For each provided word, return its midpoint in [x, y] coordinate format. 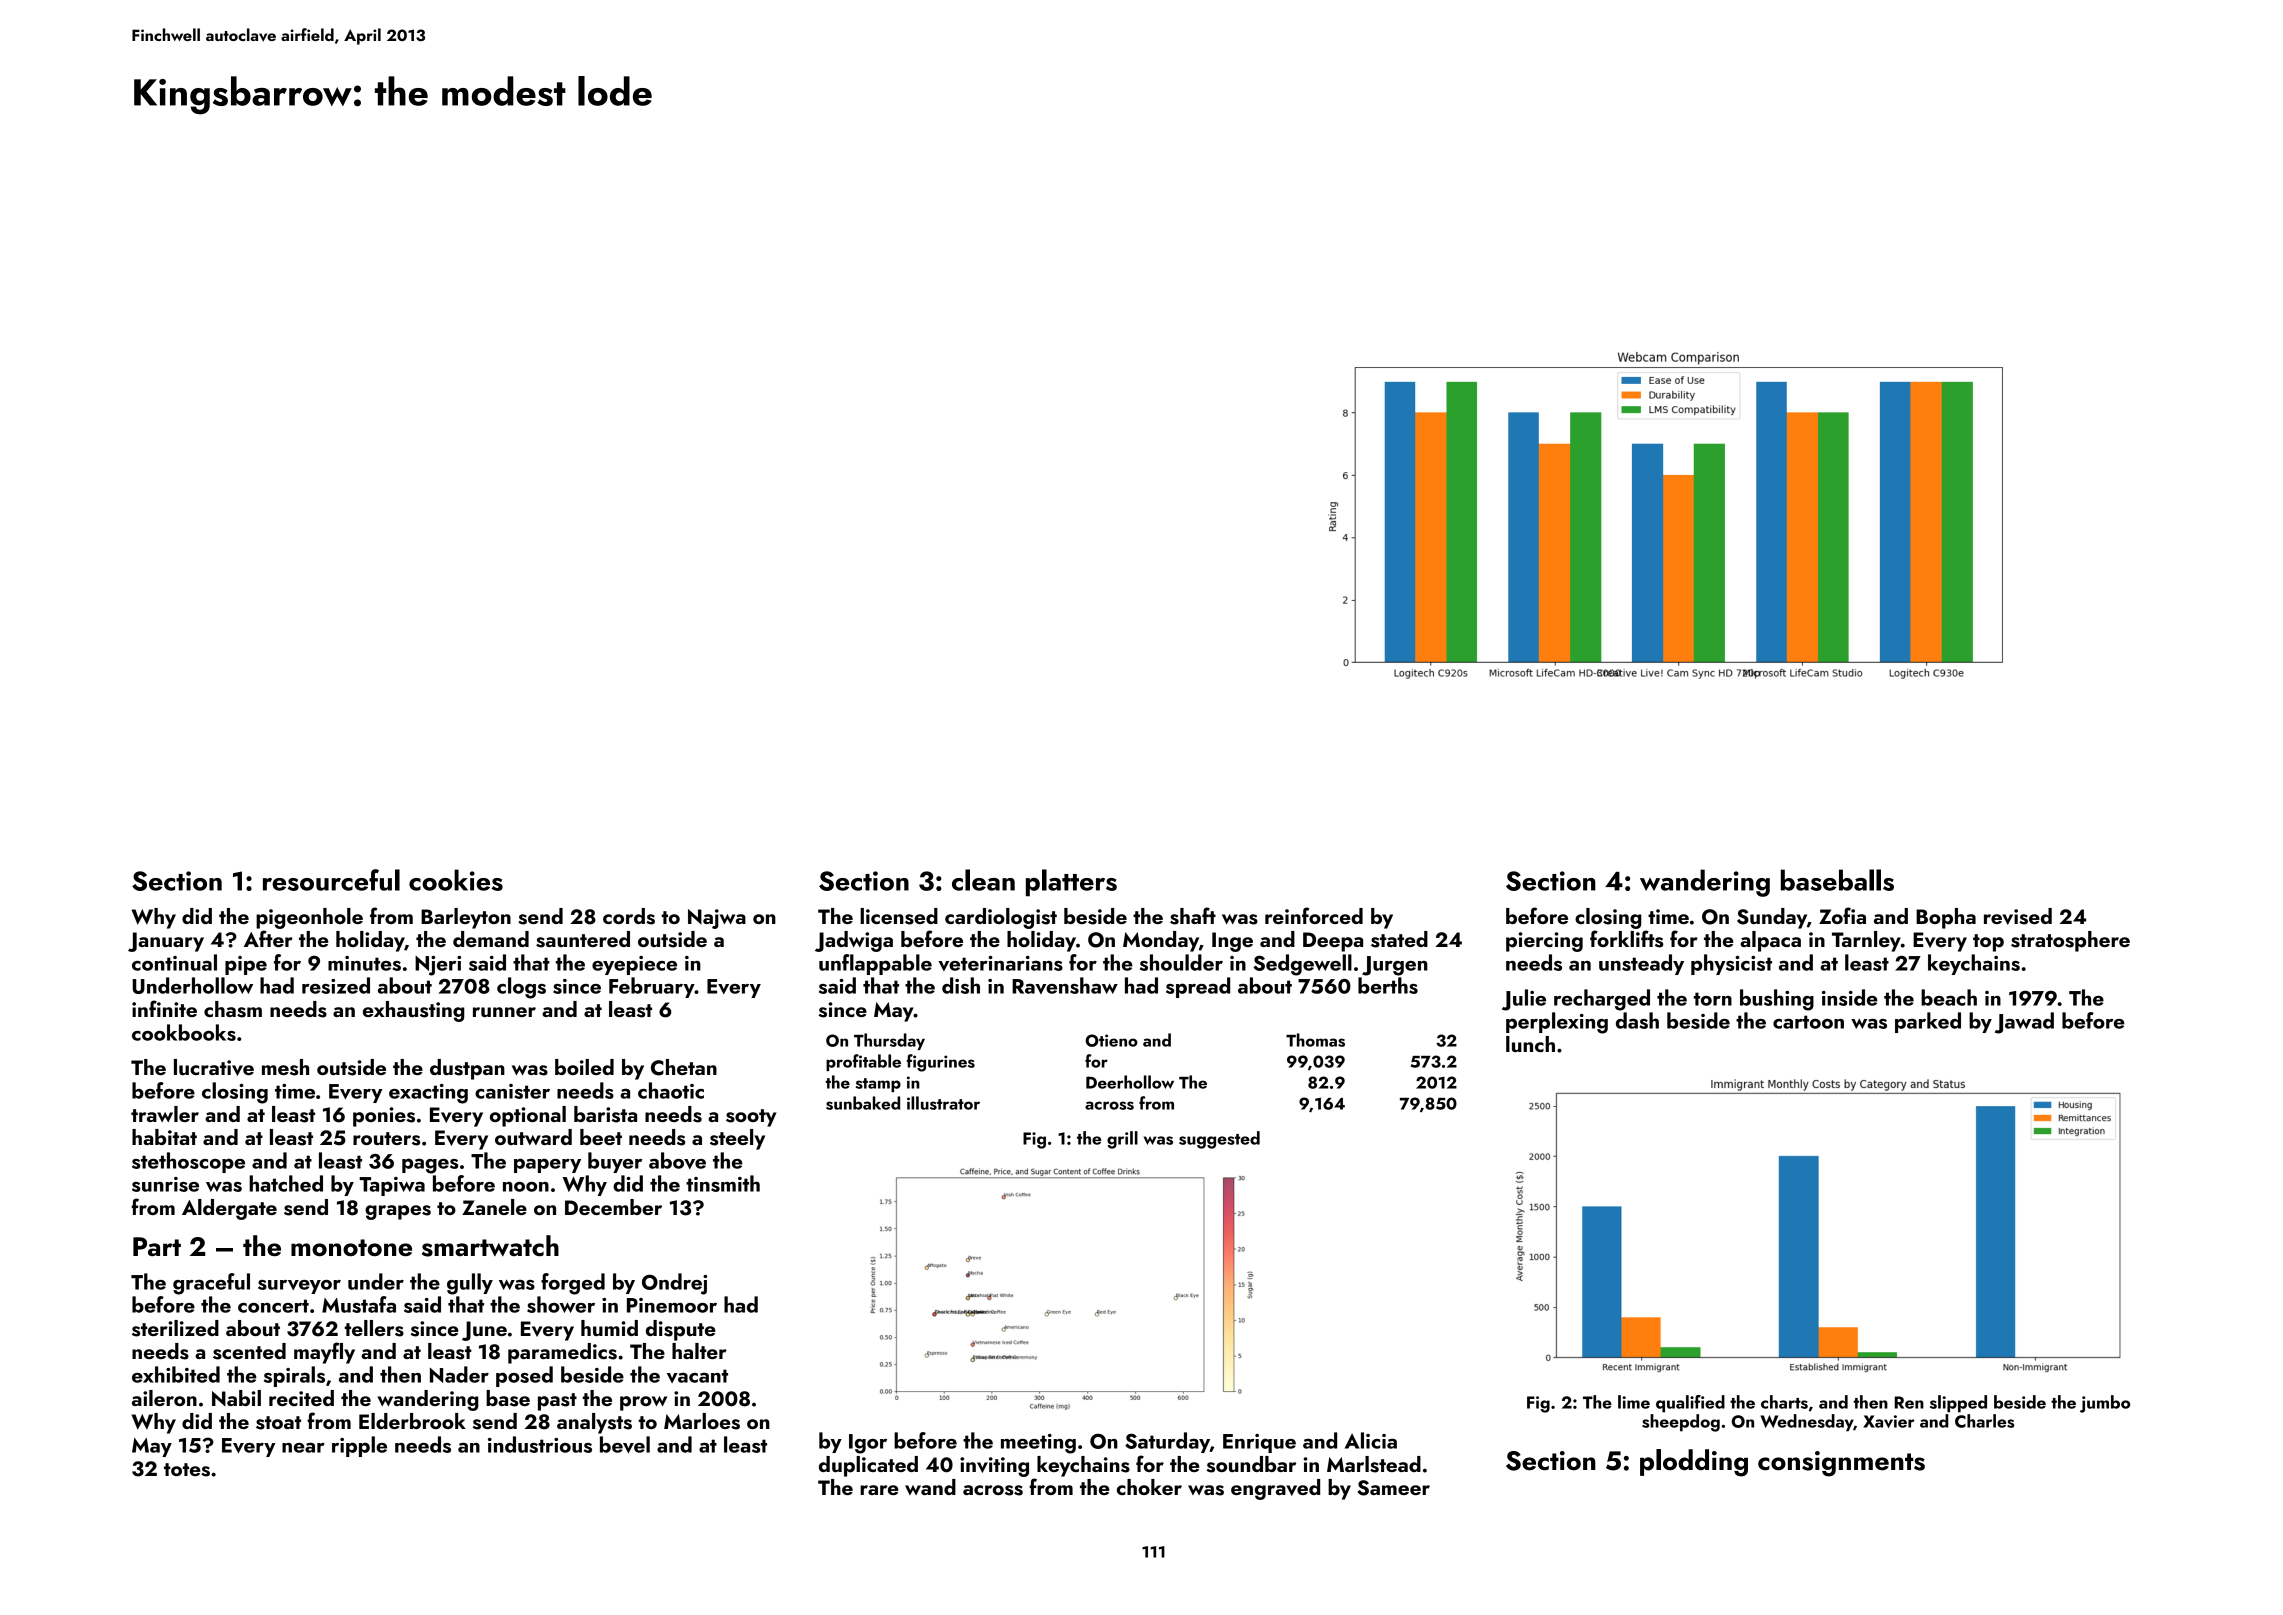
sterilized [175, 1328]
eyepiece [634, 965]
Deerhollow [1130, 1082]
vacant [697, 1376]
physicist [1731, 964]
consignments [1841, 1464]
